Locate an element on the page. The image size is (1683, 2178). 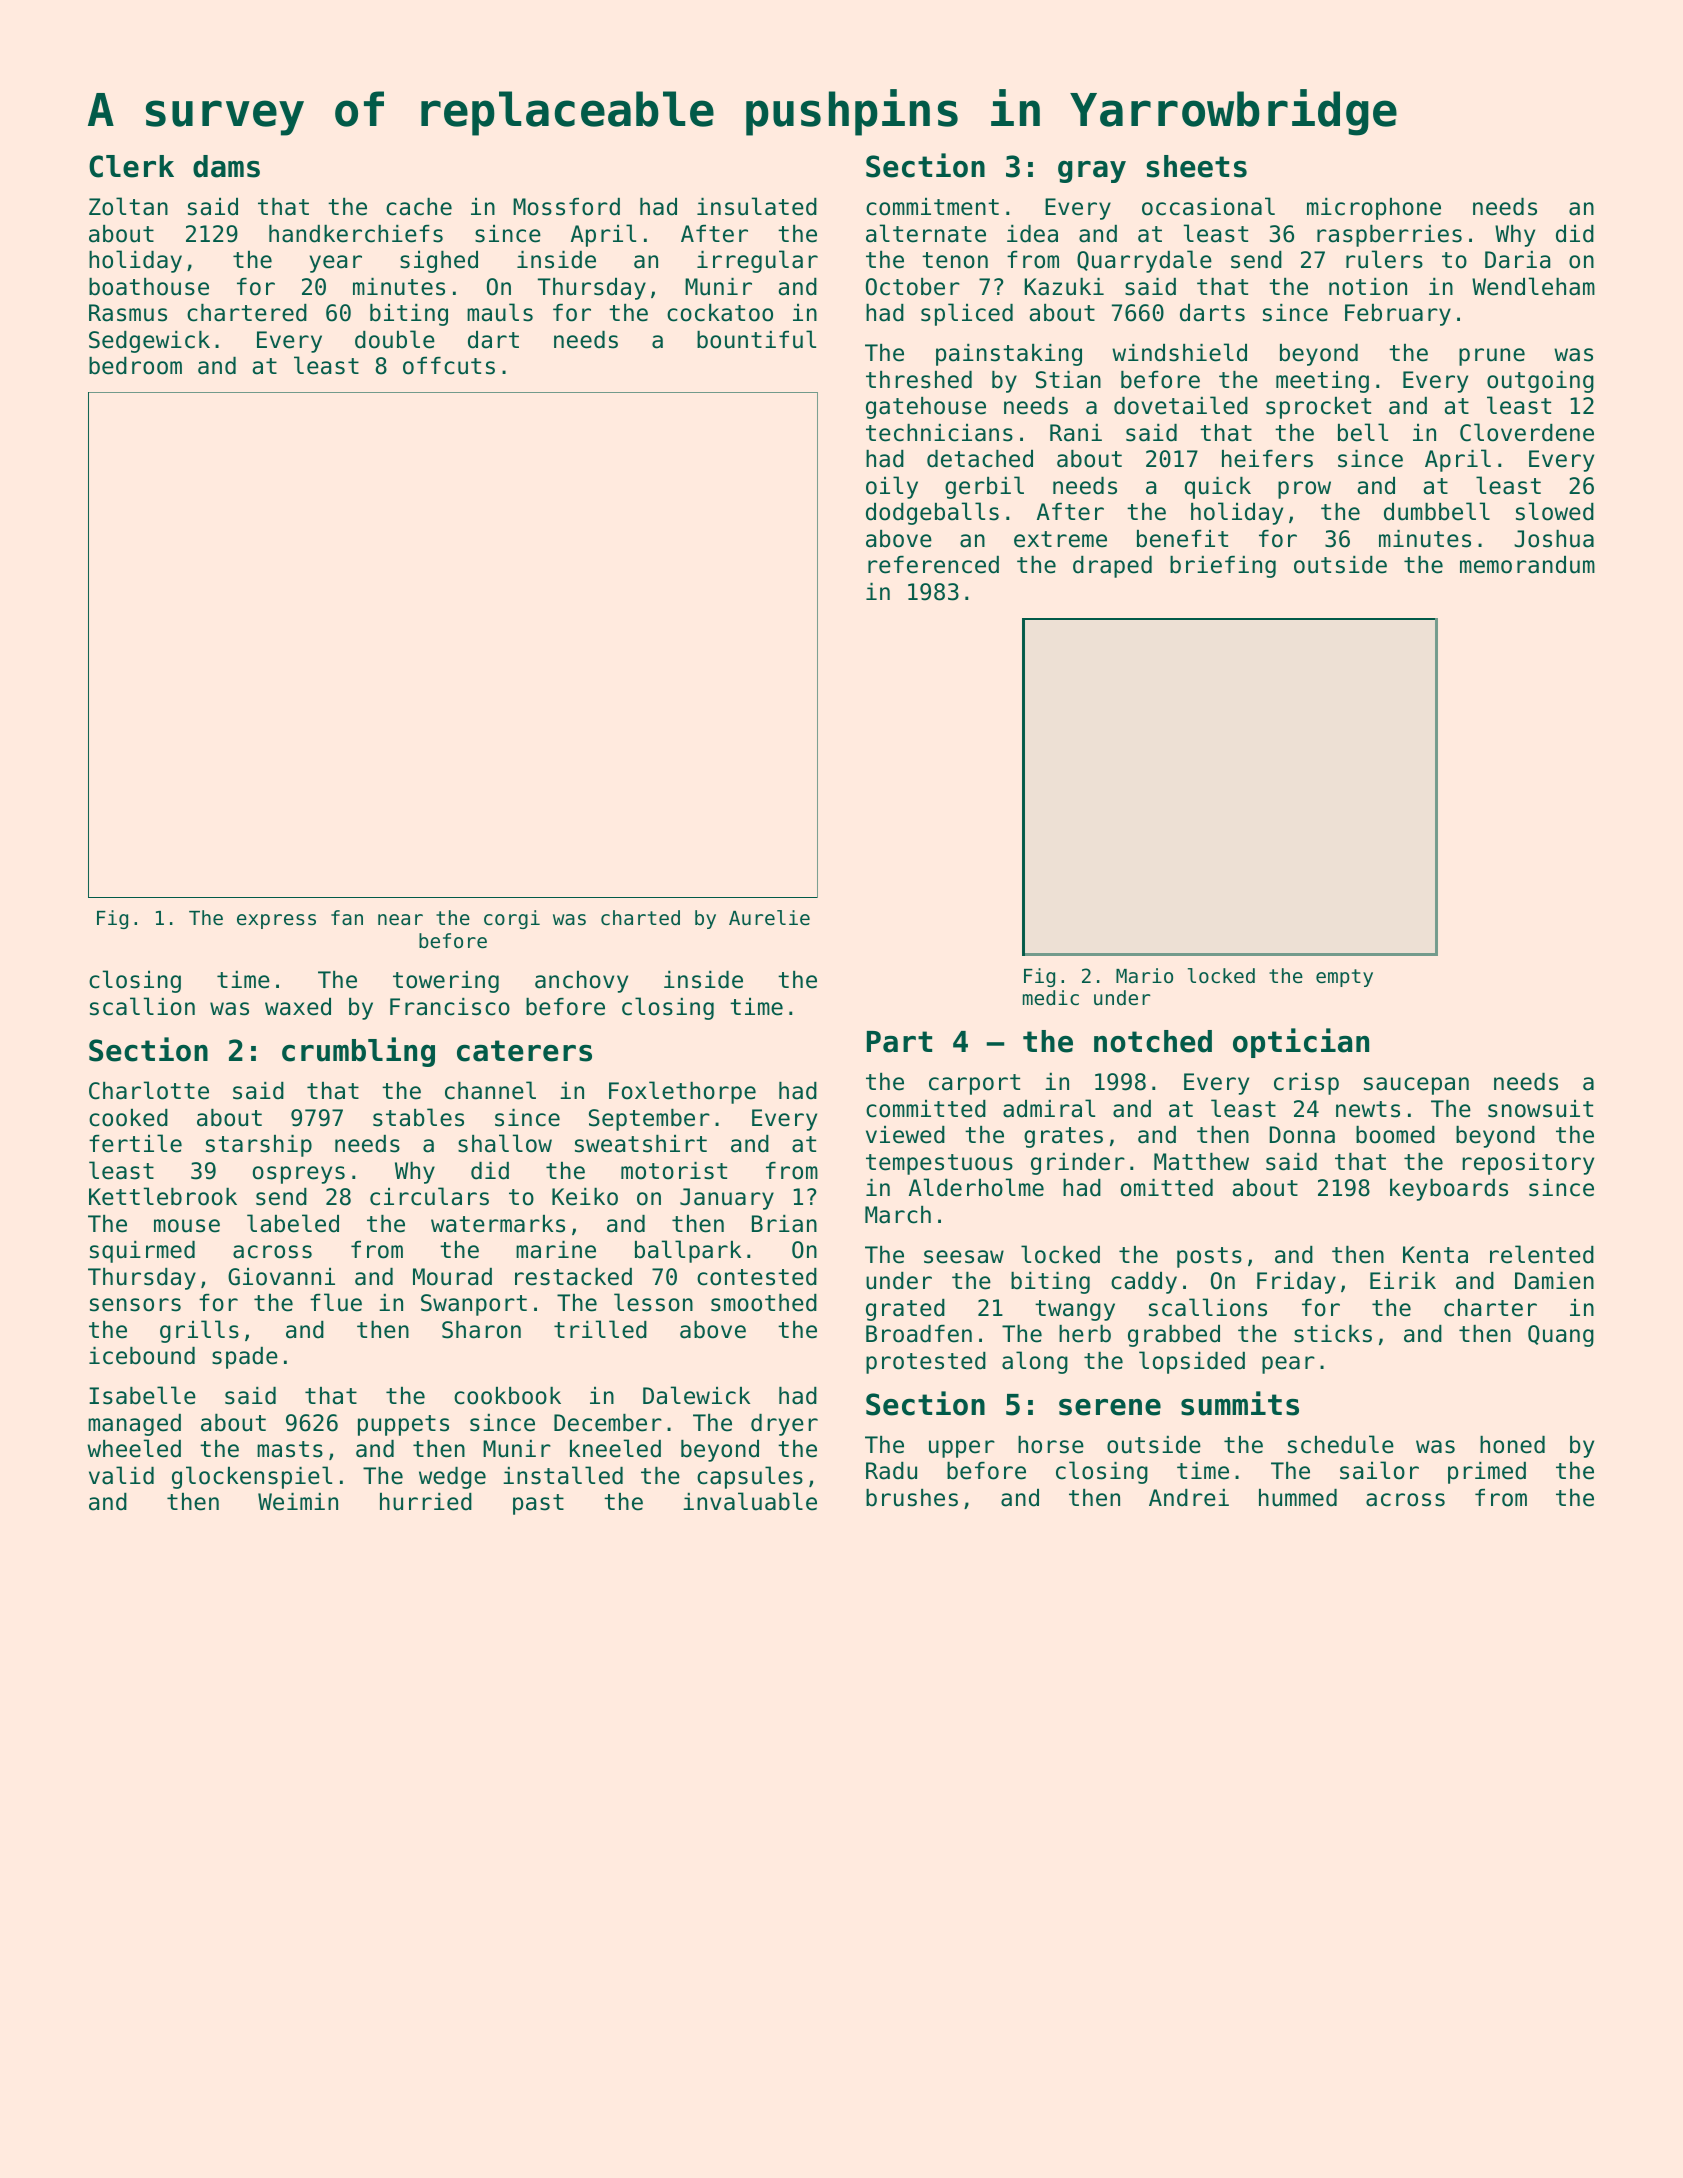
memorandum is located at coordinates (1527, 565).
